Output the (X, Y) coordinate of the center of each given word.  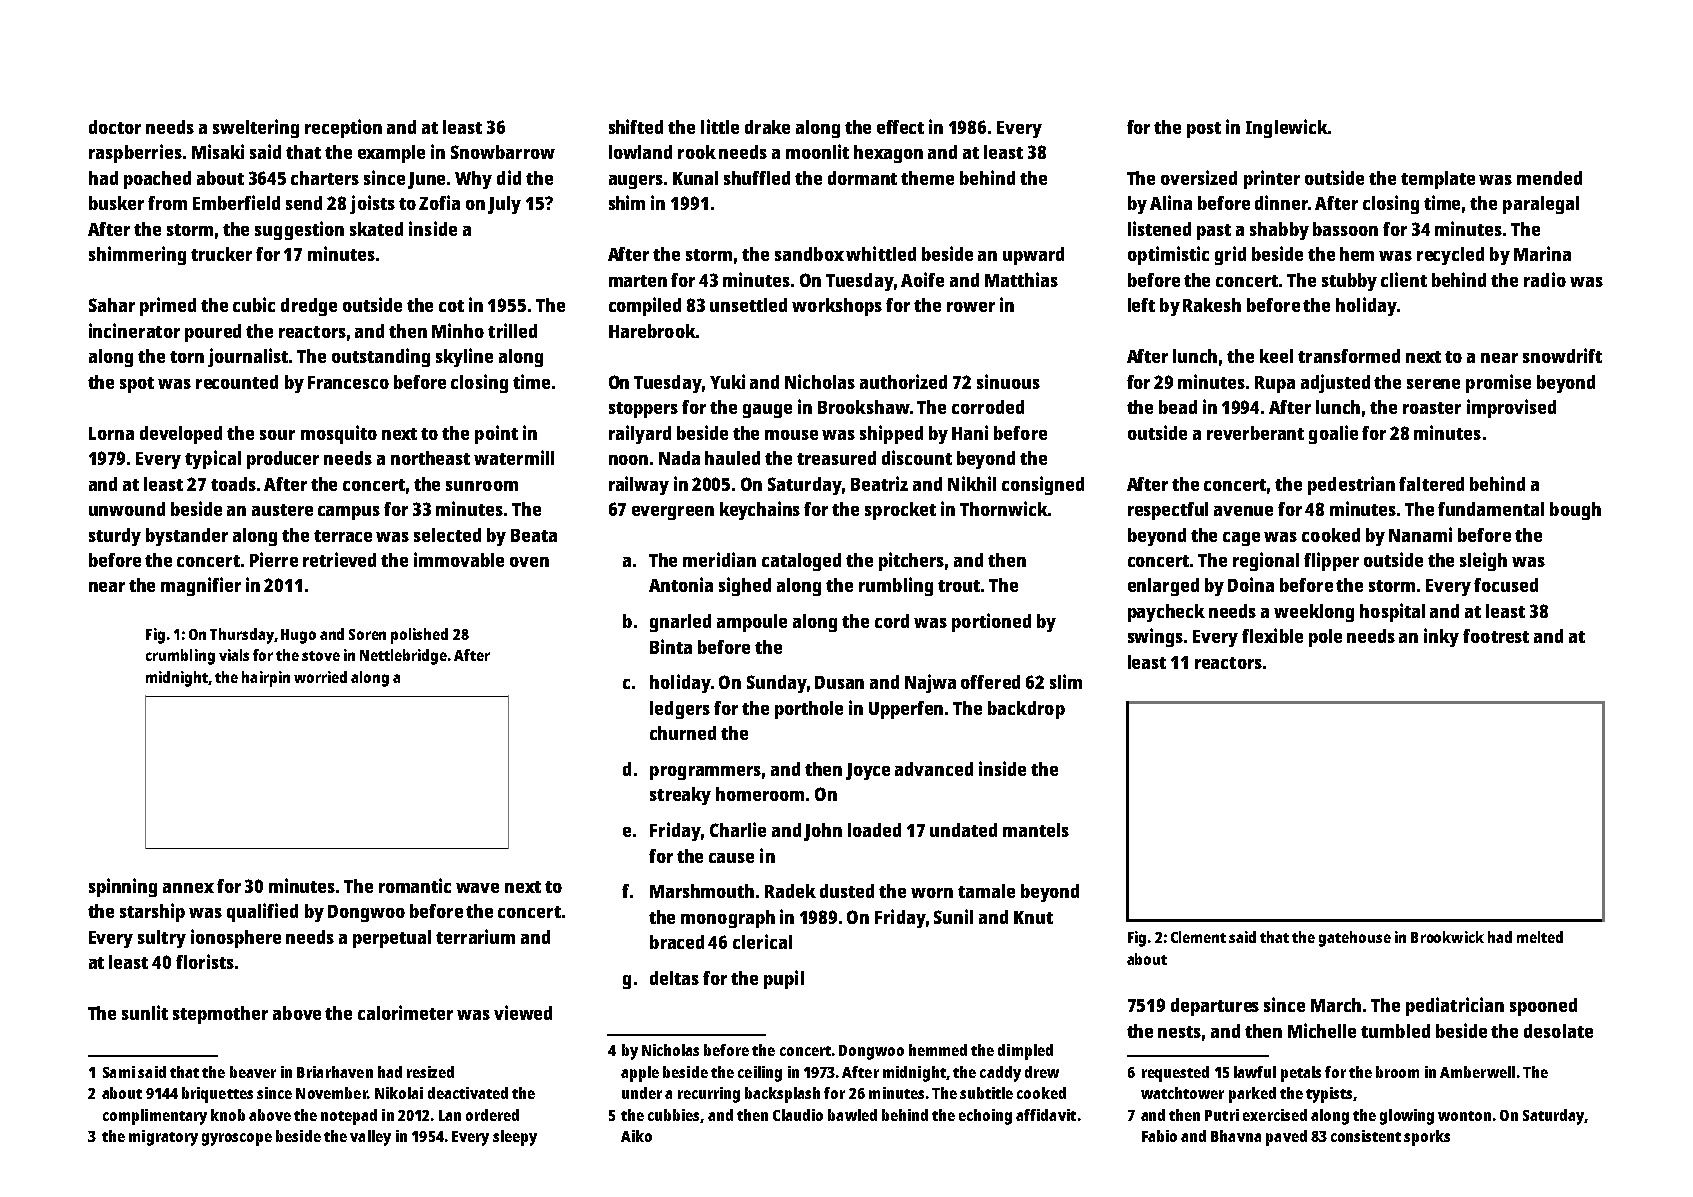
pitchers (911, 561)
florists (205, 961)
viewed (523, 1012)
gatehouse (1355, 939)
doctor (115, 127)
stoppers (643, 410)
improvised (1511, 408)
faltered (1431, 484)
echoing (985, 1117)
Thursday (242, 636)
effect (900, 127)
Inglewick (1287, 128)
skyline (464, 357)
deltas (674, 978)
